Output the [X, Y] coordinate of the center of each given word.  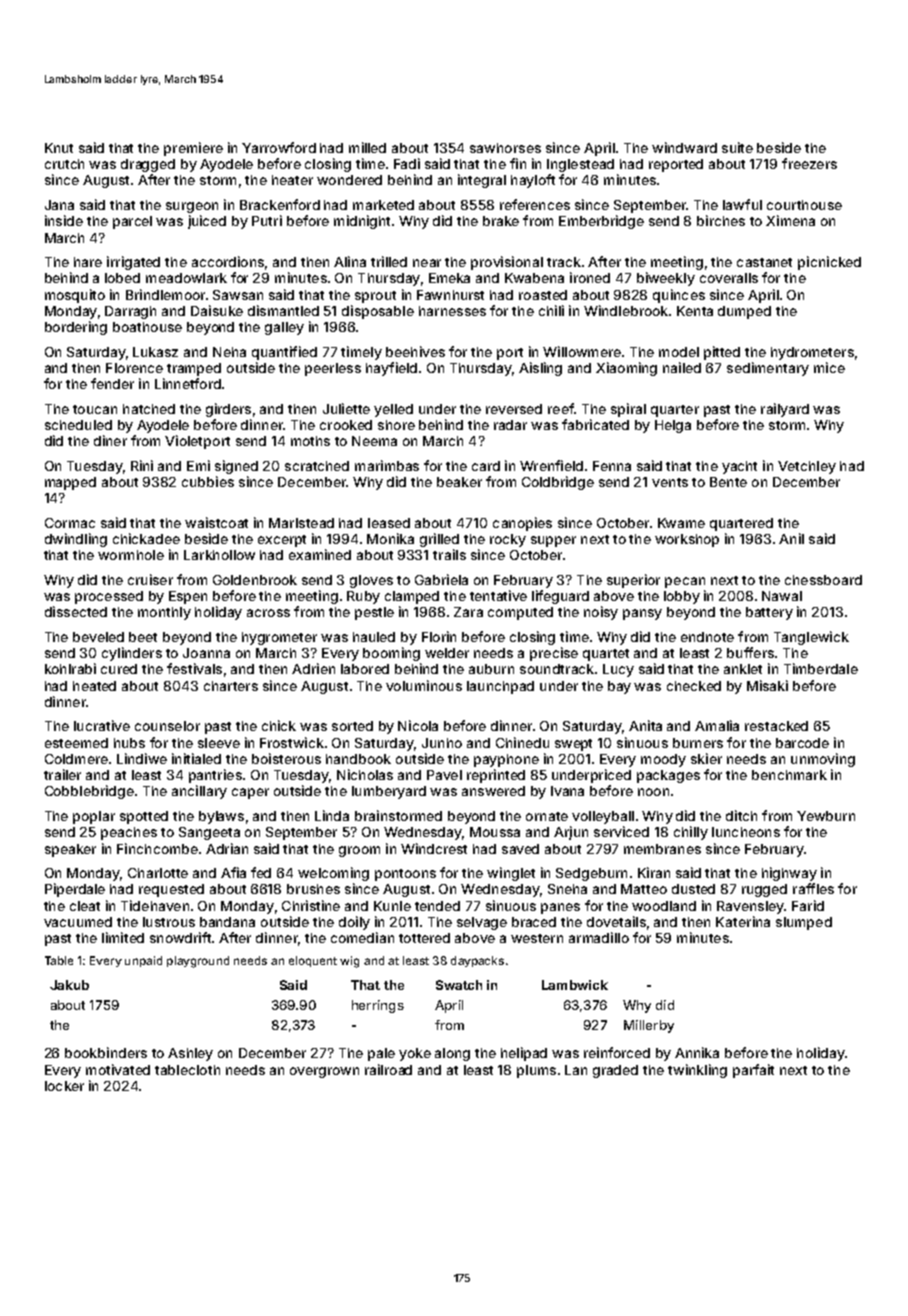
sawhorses [505, 148]
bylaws [221, 817]
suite [737, 147]
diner [110, 440]
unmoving [823, 760]
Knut [59, 148]
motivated [118, 1069]
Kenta [695, 311]
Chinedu [522, 742]
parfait [753, 1071]
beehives [415, 351]
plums [536, 1071]
